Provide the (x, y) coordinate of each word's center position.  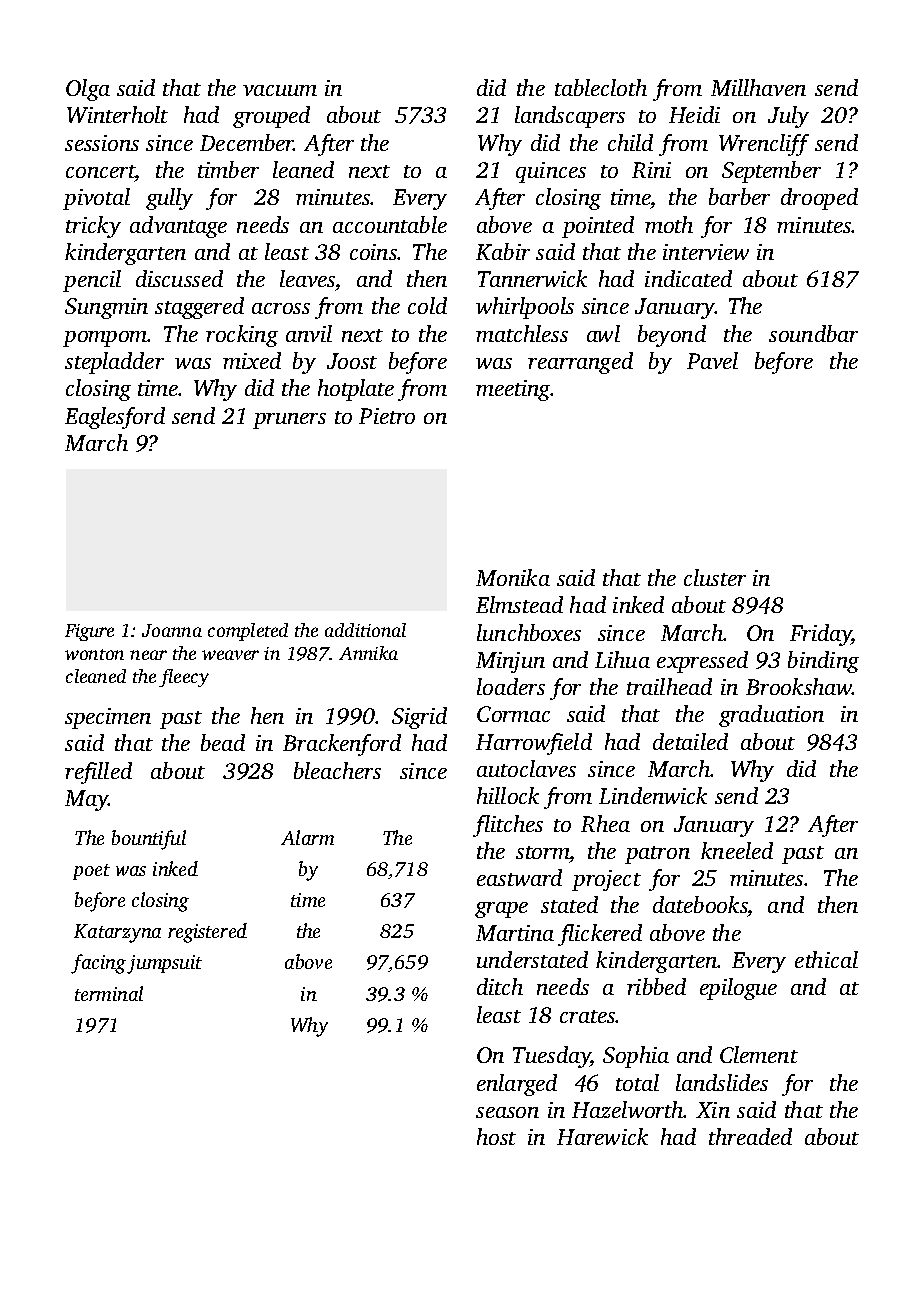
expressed (702, 662)
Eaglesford (115, 418)
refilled (98, 773)
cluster (715, 577)
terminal (109, 993)
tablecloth (601, 87)
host (496, 1136)
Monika (513, 577)
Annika (368, 653)
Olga (88, 90)
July (788, 117)
